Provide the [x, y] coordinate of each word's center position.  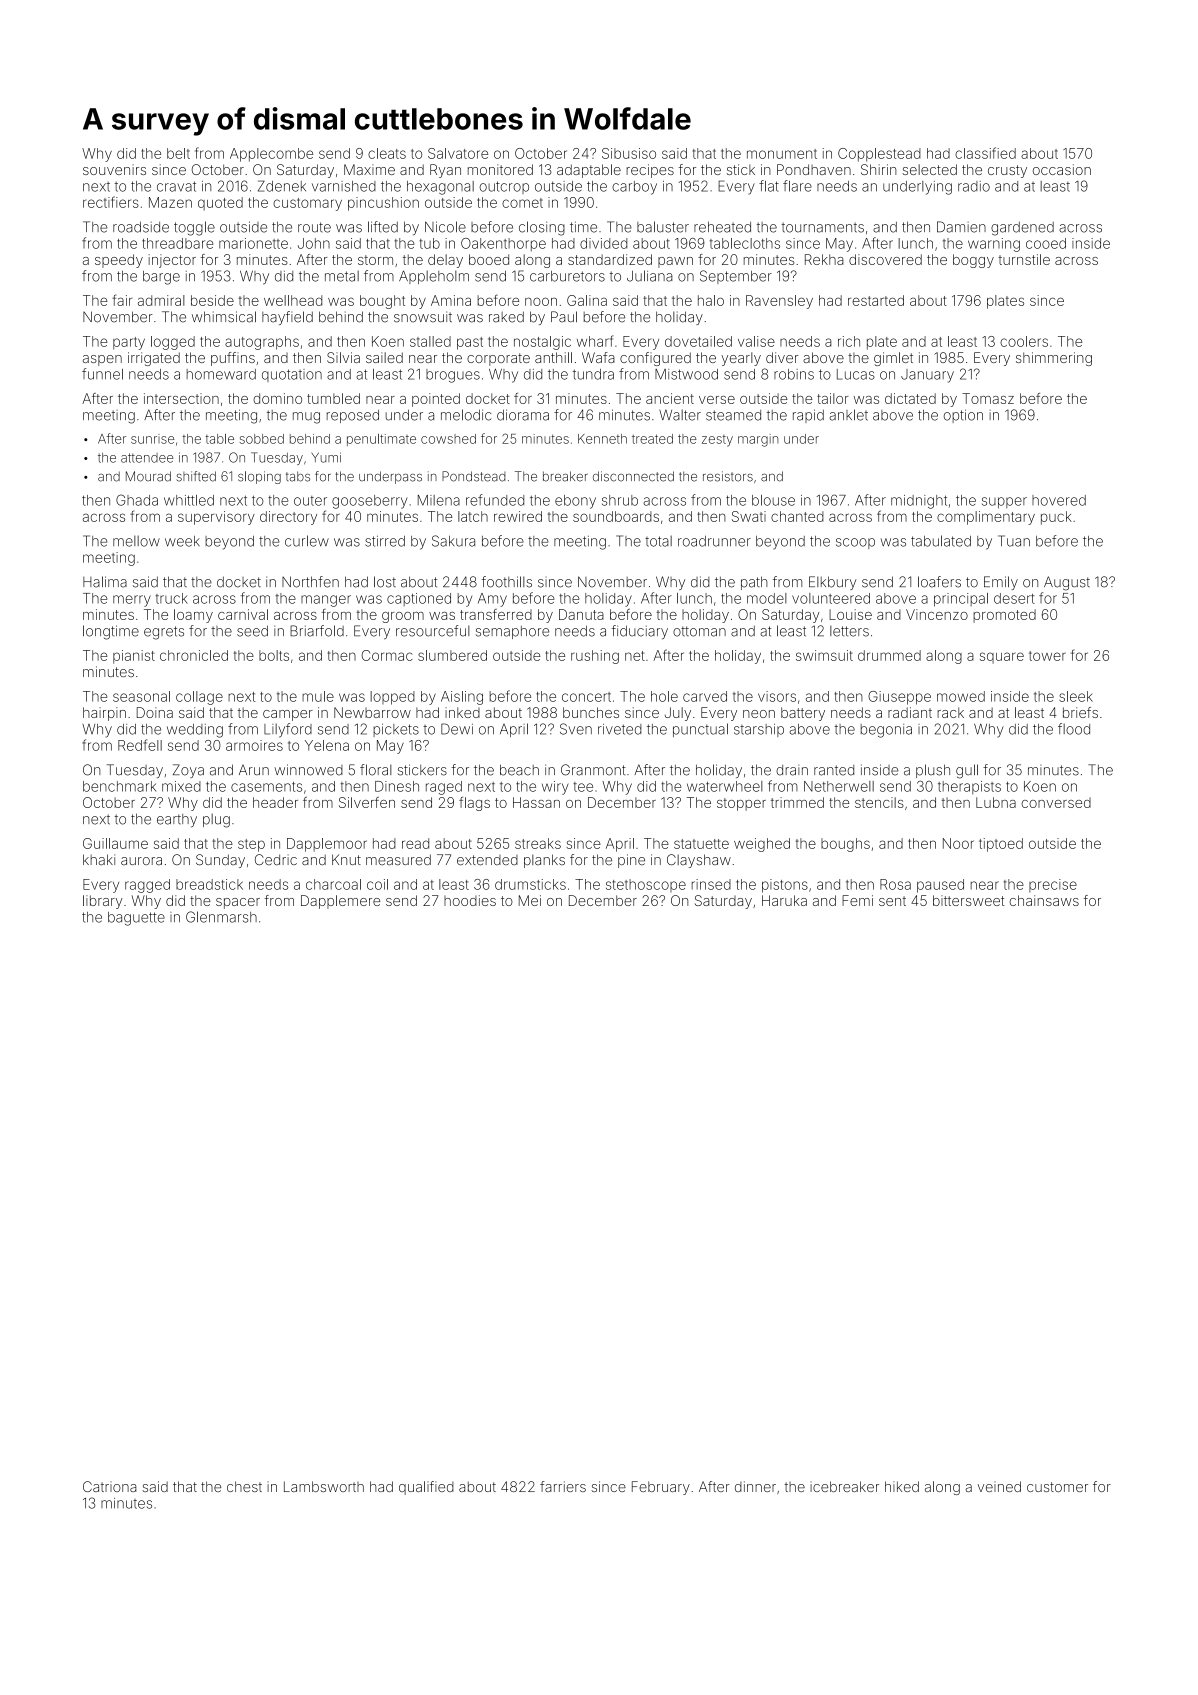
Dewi [457, 729]
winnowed [308, 770]
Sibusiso [629, 153]
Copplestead [879, 155]
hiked [902, 1486]
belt [178, 153]
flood [1074, 729]
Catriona [109, 1486]
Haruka [784, 900]
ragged [147, 886]
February [661, 1488]
